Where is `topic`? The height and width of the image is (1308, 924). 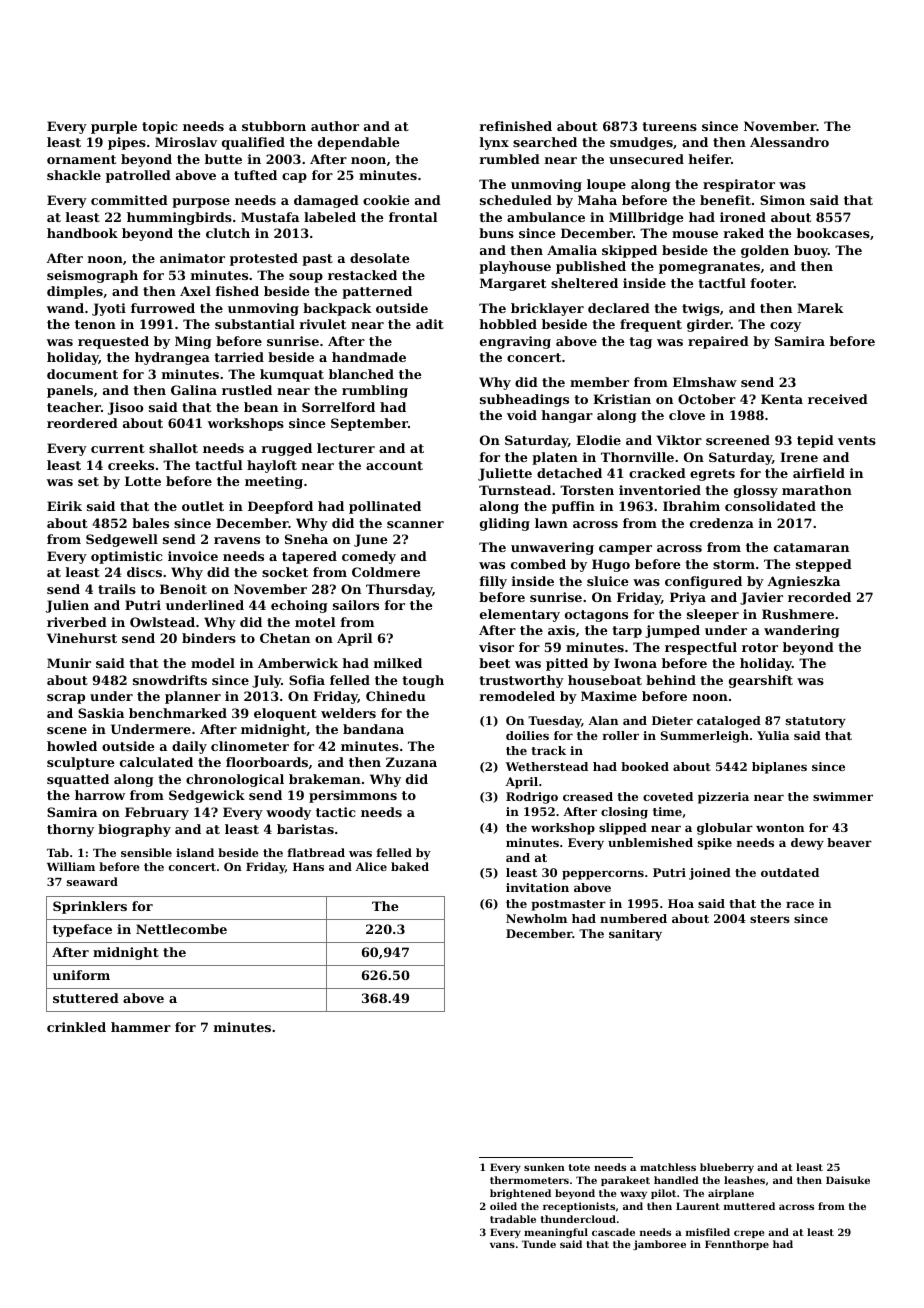
topic is located at coordinates (160, 127).
